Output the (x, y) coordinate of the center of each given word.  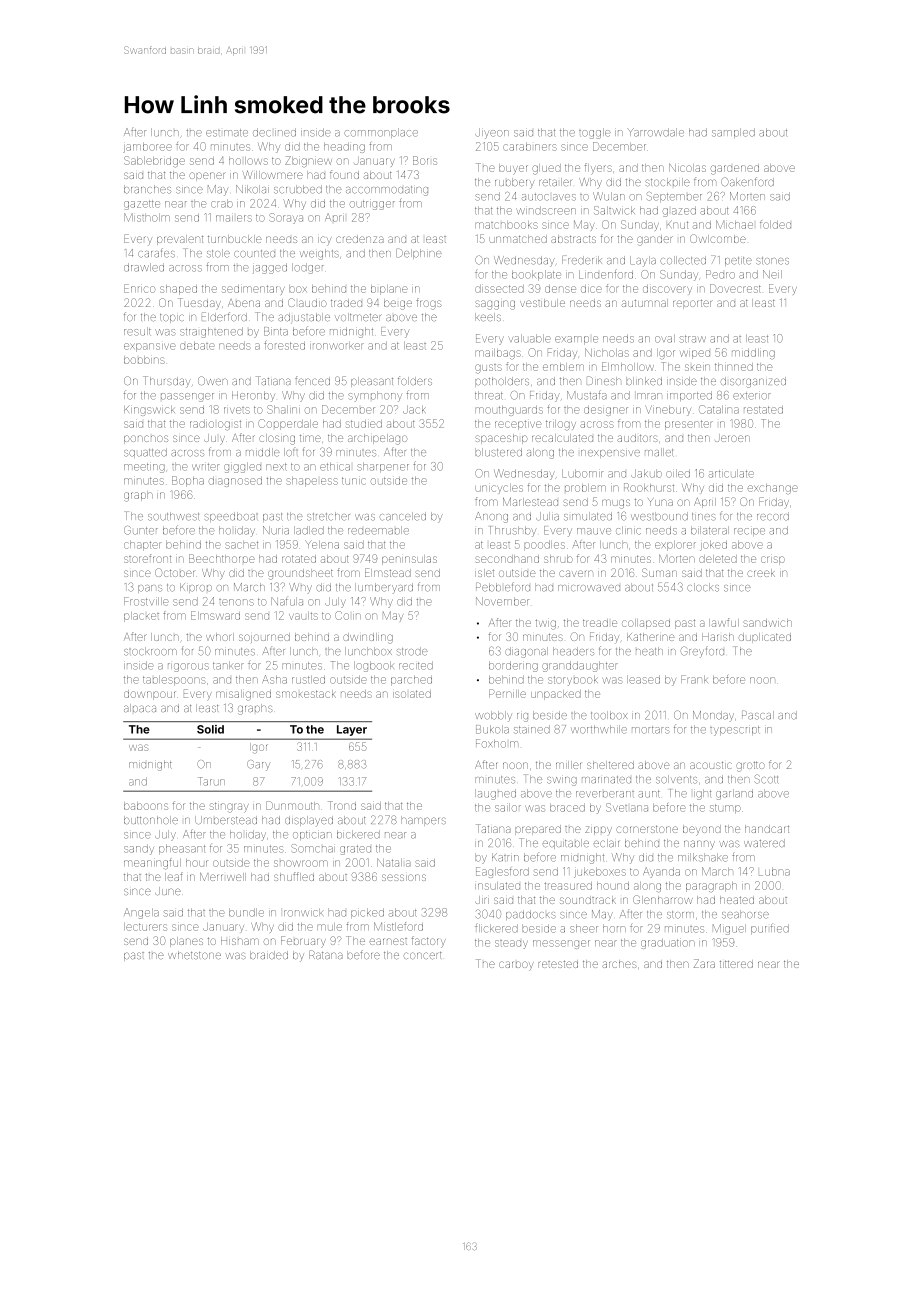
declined (274, 132)
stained (532, 729)
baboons (146, 806)
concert (422, 955)
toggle (595, 133)
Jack (414, 410)
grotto (750, 767)
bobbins (144, 360)
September (674, 197)
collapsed (646, 624)
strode (412, 651)
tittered (736, 964)
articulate (731, 473)
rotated (299, 559)
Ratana (325, 954)
